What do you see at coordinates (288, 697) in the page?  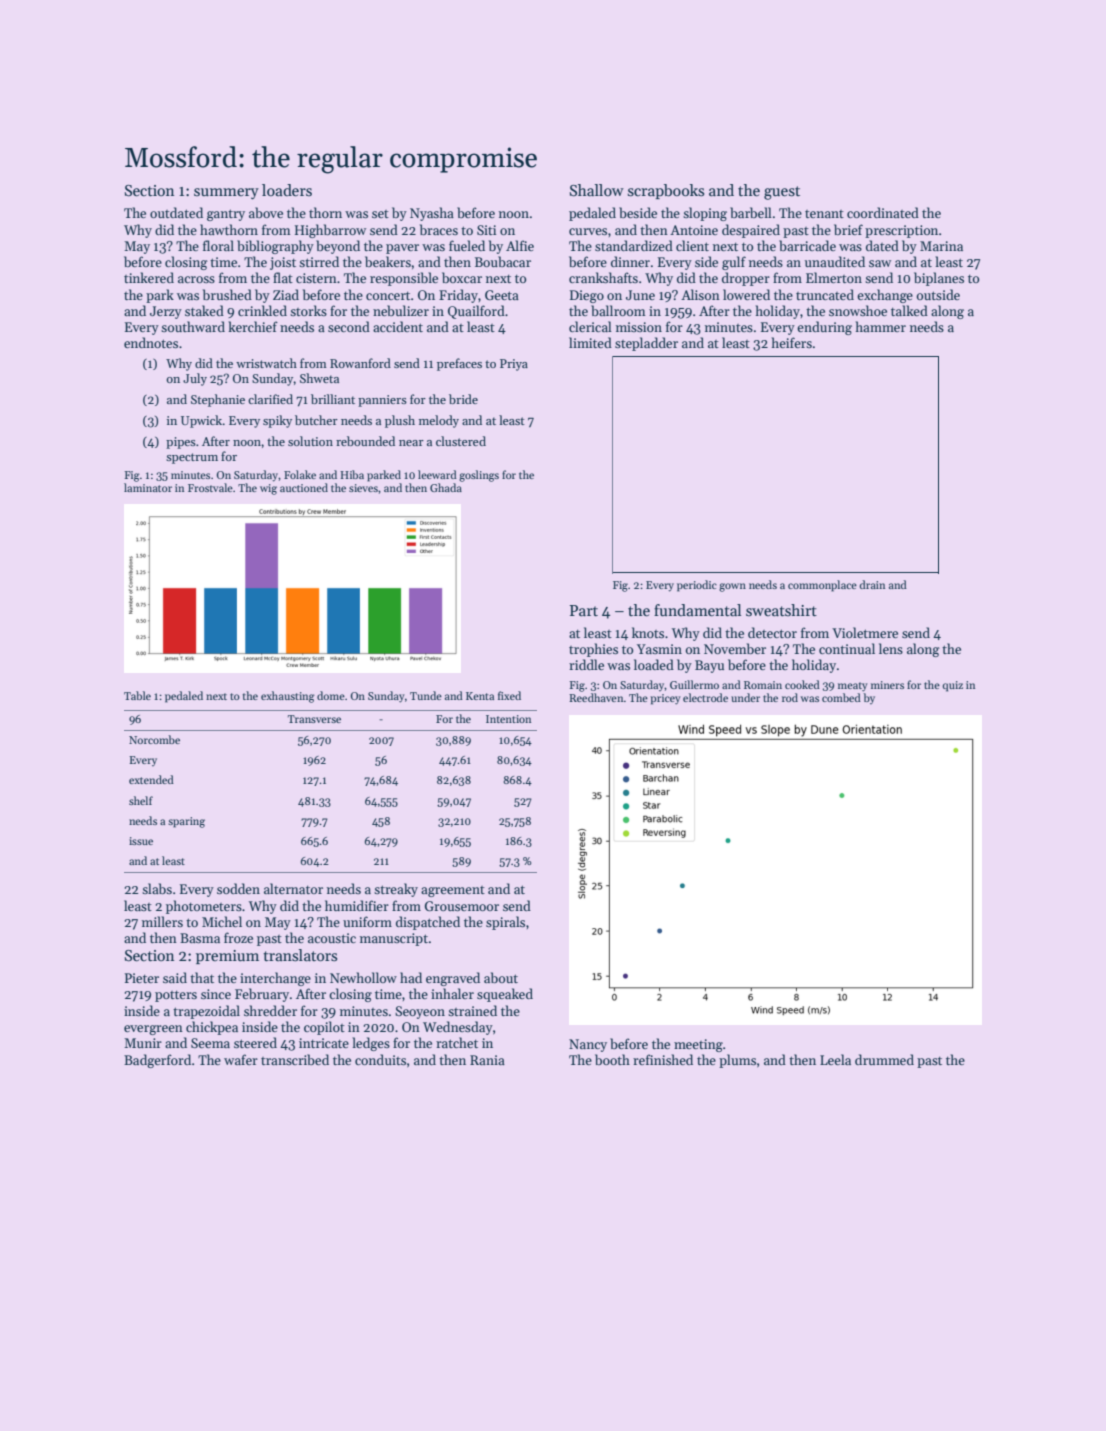 I see `exhausting` at bounding box center [288, 697].
